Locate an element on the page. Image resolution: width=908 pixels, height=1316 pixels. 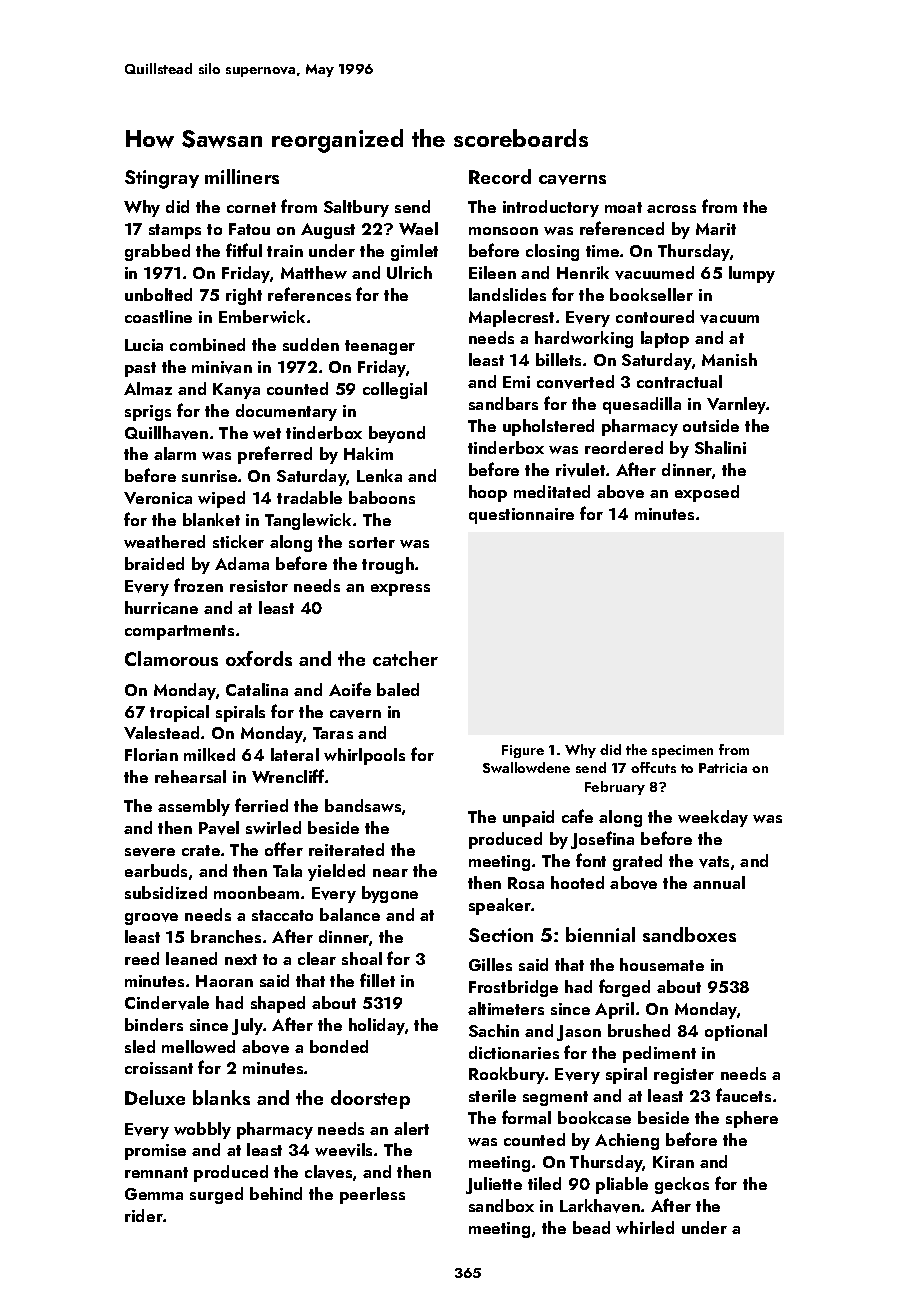
branches is located at coordinates (226, 936).
